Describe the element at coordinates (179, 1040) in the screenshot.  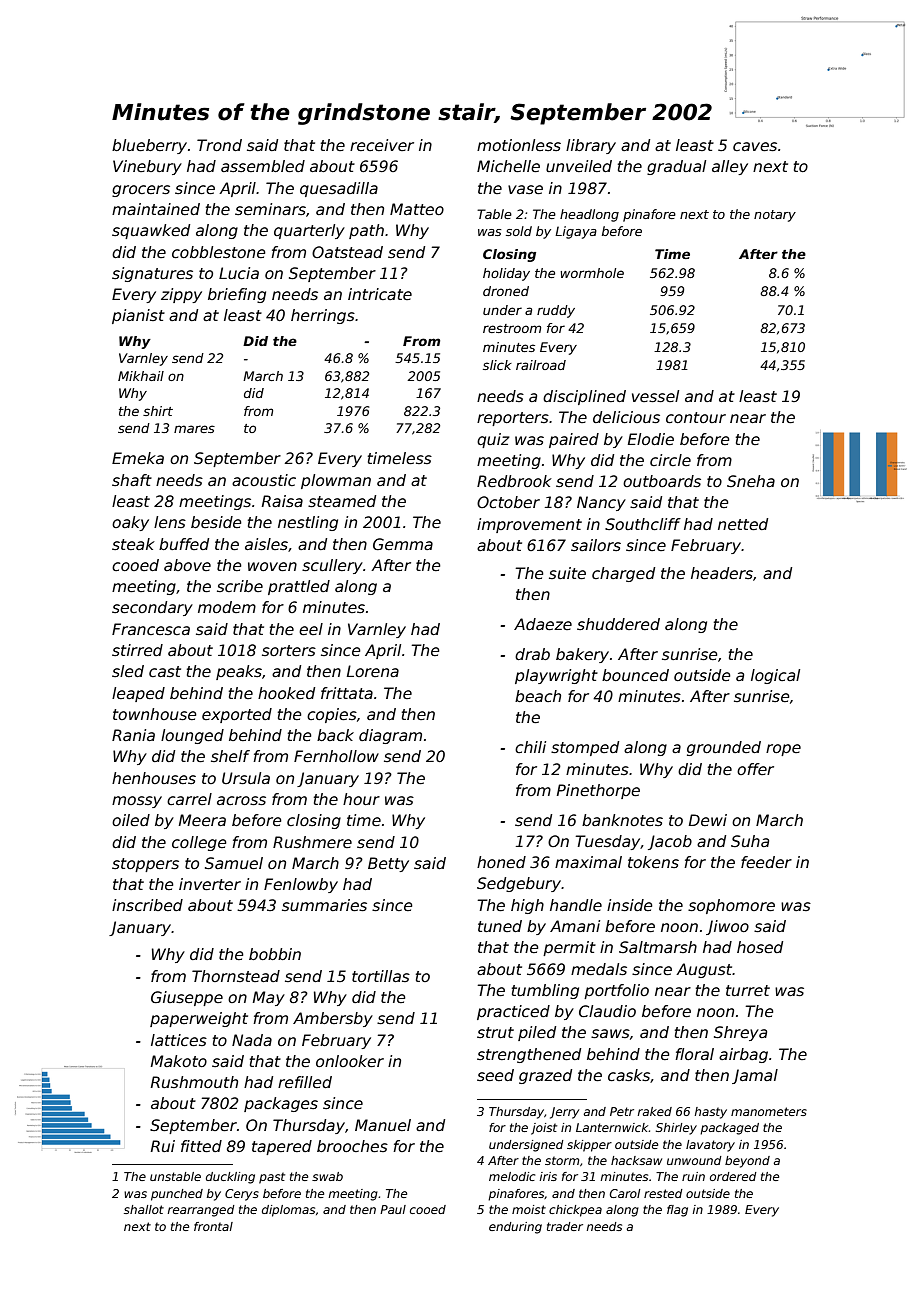
I see `lattices` at that location.
